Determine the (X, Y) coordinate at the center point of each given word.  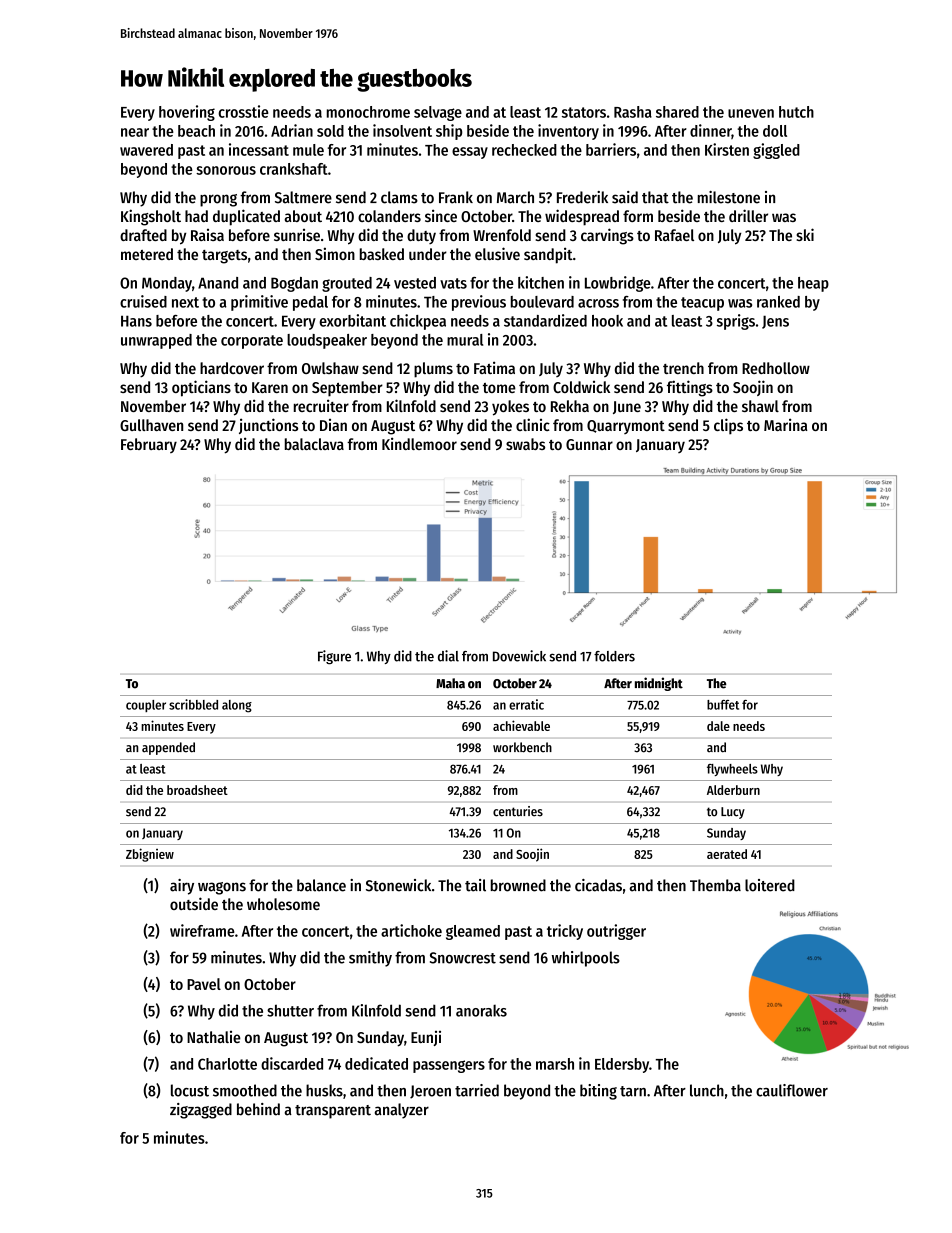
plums (433, 370)
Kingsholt (151, 217)
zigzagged (201, 1111)
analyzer (402, 1111)
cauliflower (792, 1090)
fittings (690, 388)
